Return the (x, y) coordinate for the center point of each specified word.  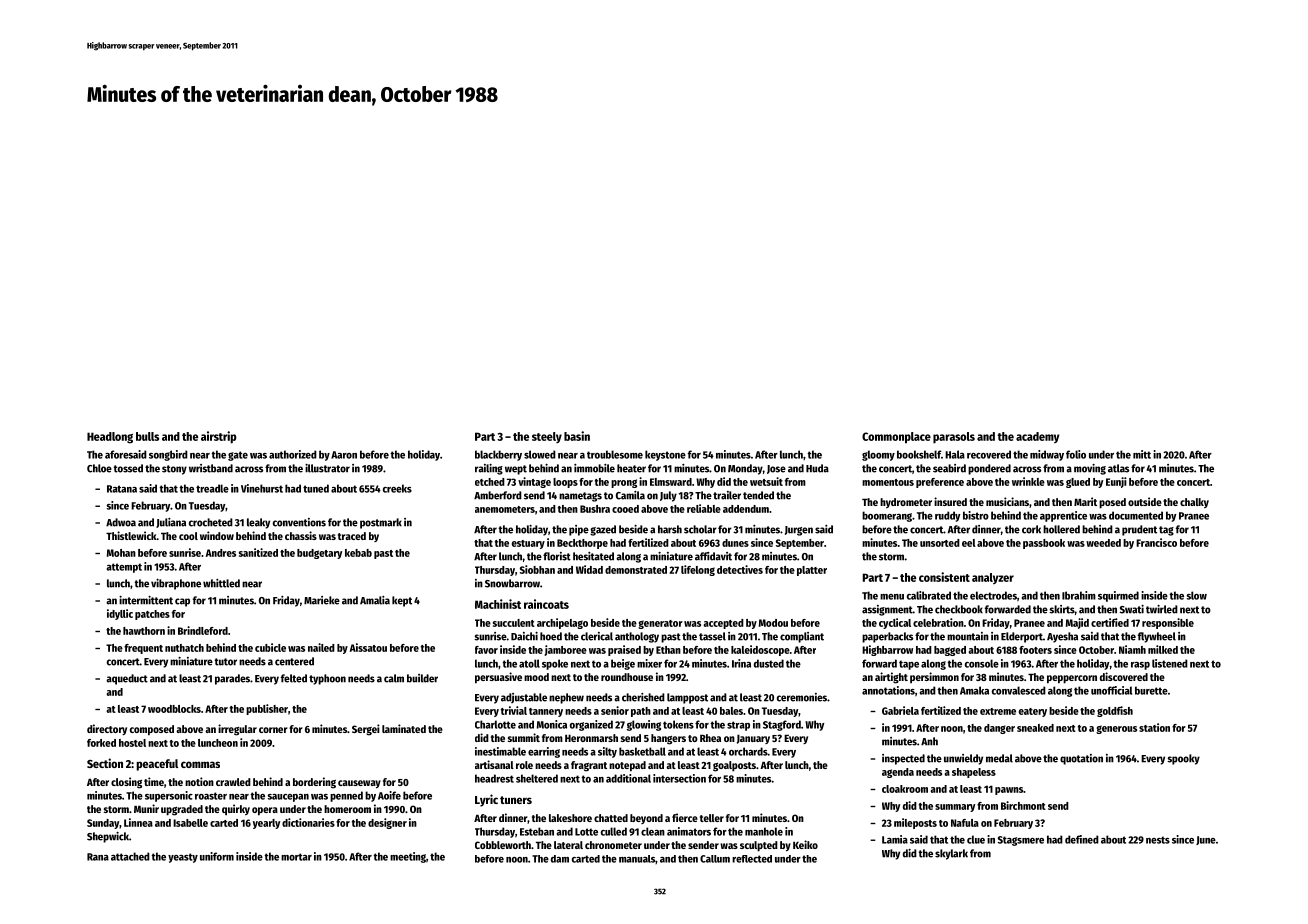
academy (1037, 437)
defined (1082, 839)
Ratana (122, 489)
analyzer (993, 578)
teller (712, 818)
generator (660, 624)
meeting (408, 857)
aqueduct (127, 679)
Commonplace (896, 438)
